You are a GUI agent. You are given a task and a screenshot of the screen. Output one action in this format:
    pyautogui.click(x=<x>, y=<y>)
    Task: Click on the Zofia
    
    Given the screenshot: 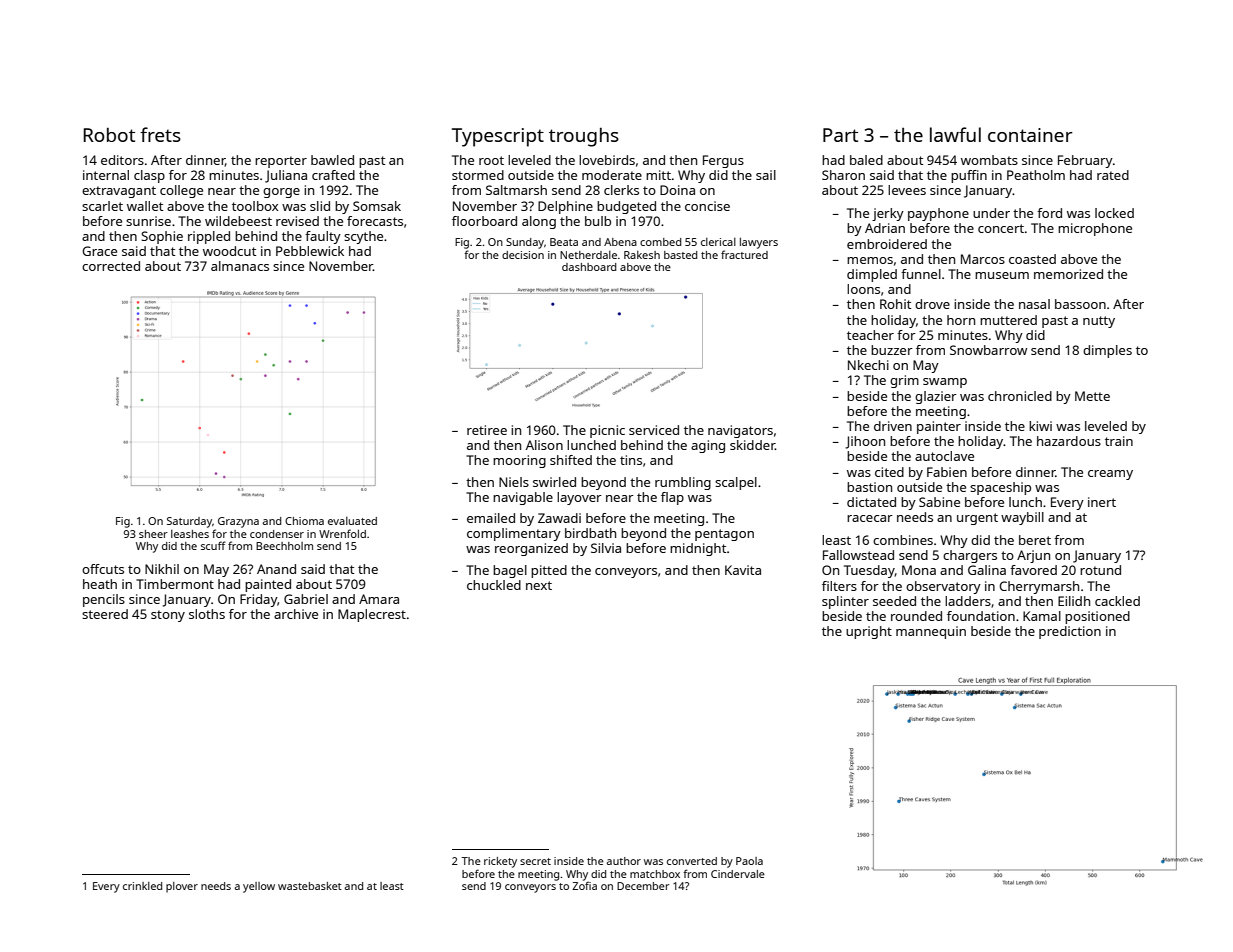 What is the action you would take?
    pyautogui.click(x=584, y=885)
